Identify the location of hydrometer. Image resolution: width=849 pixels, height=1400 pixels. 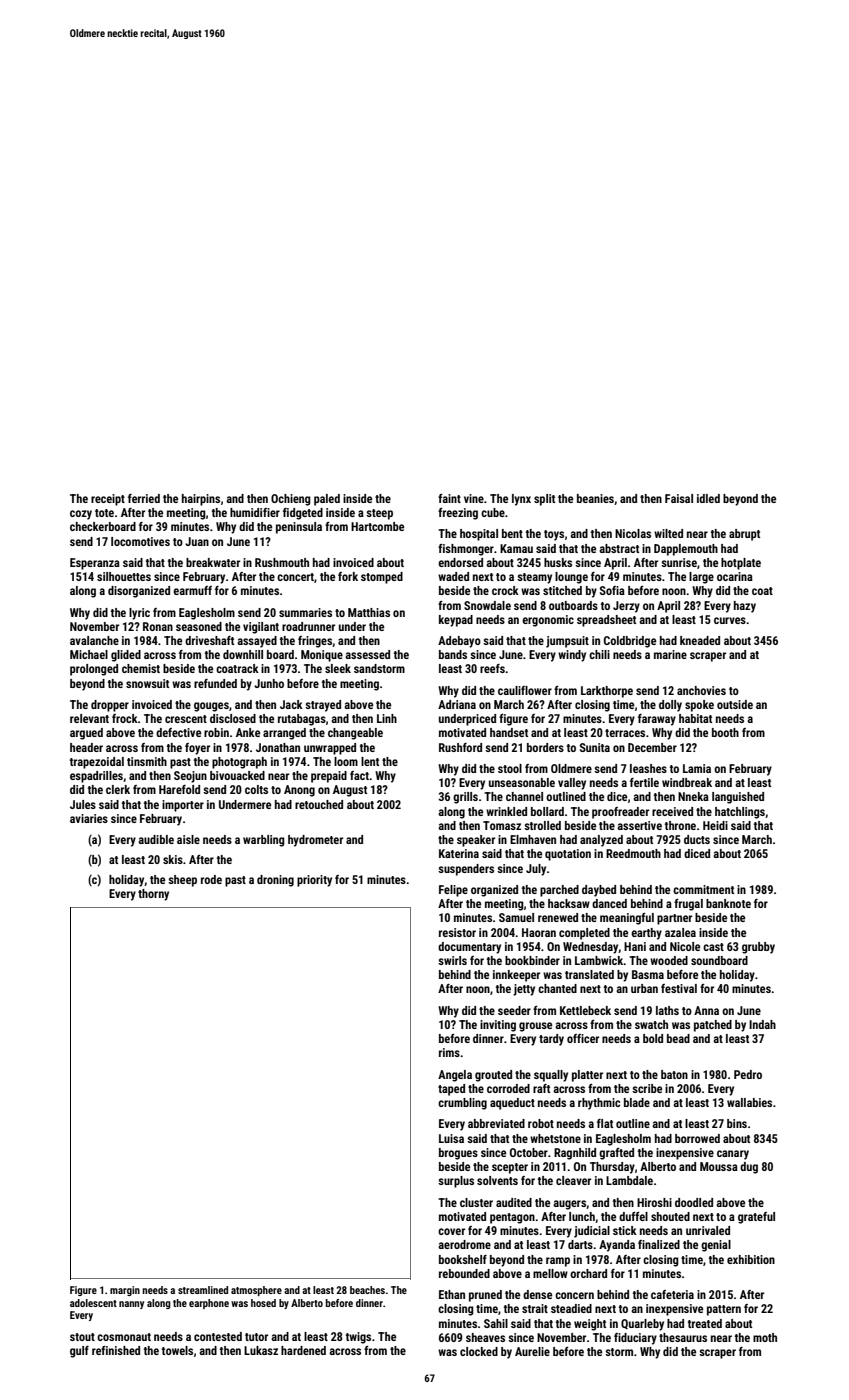
(315, 841).
